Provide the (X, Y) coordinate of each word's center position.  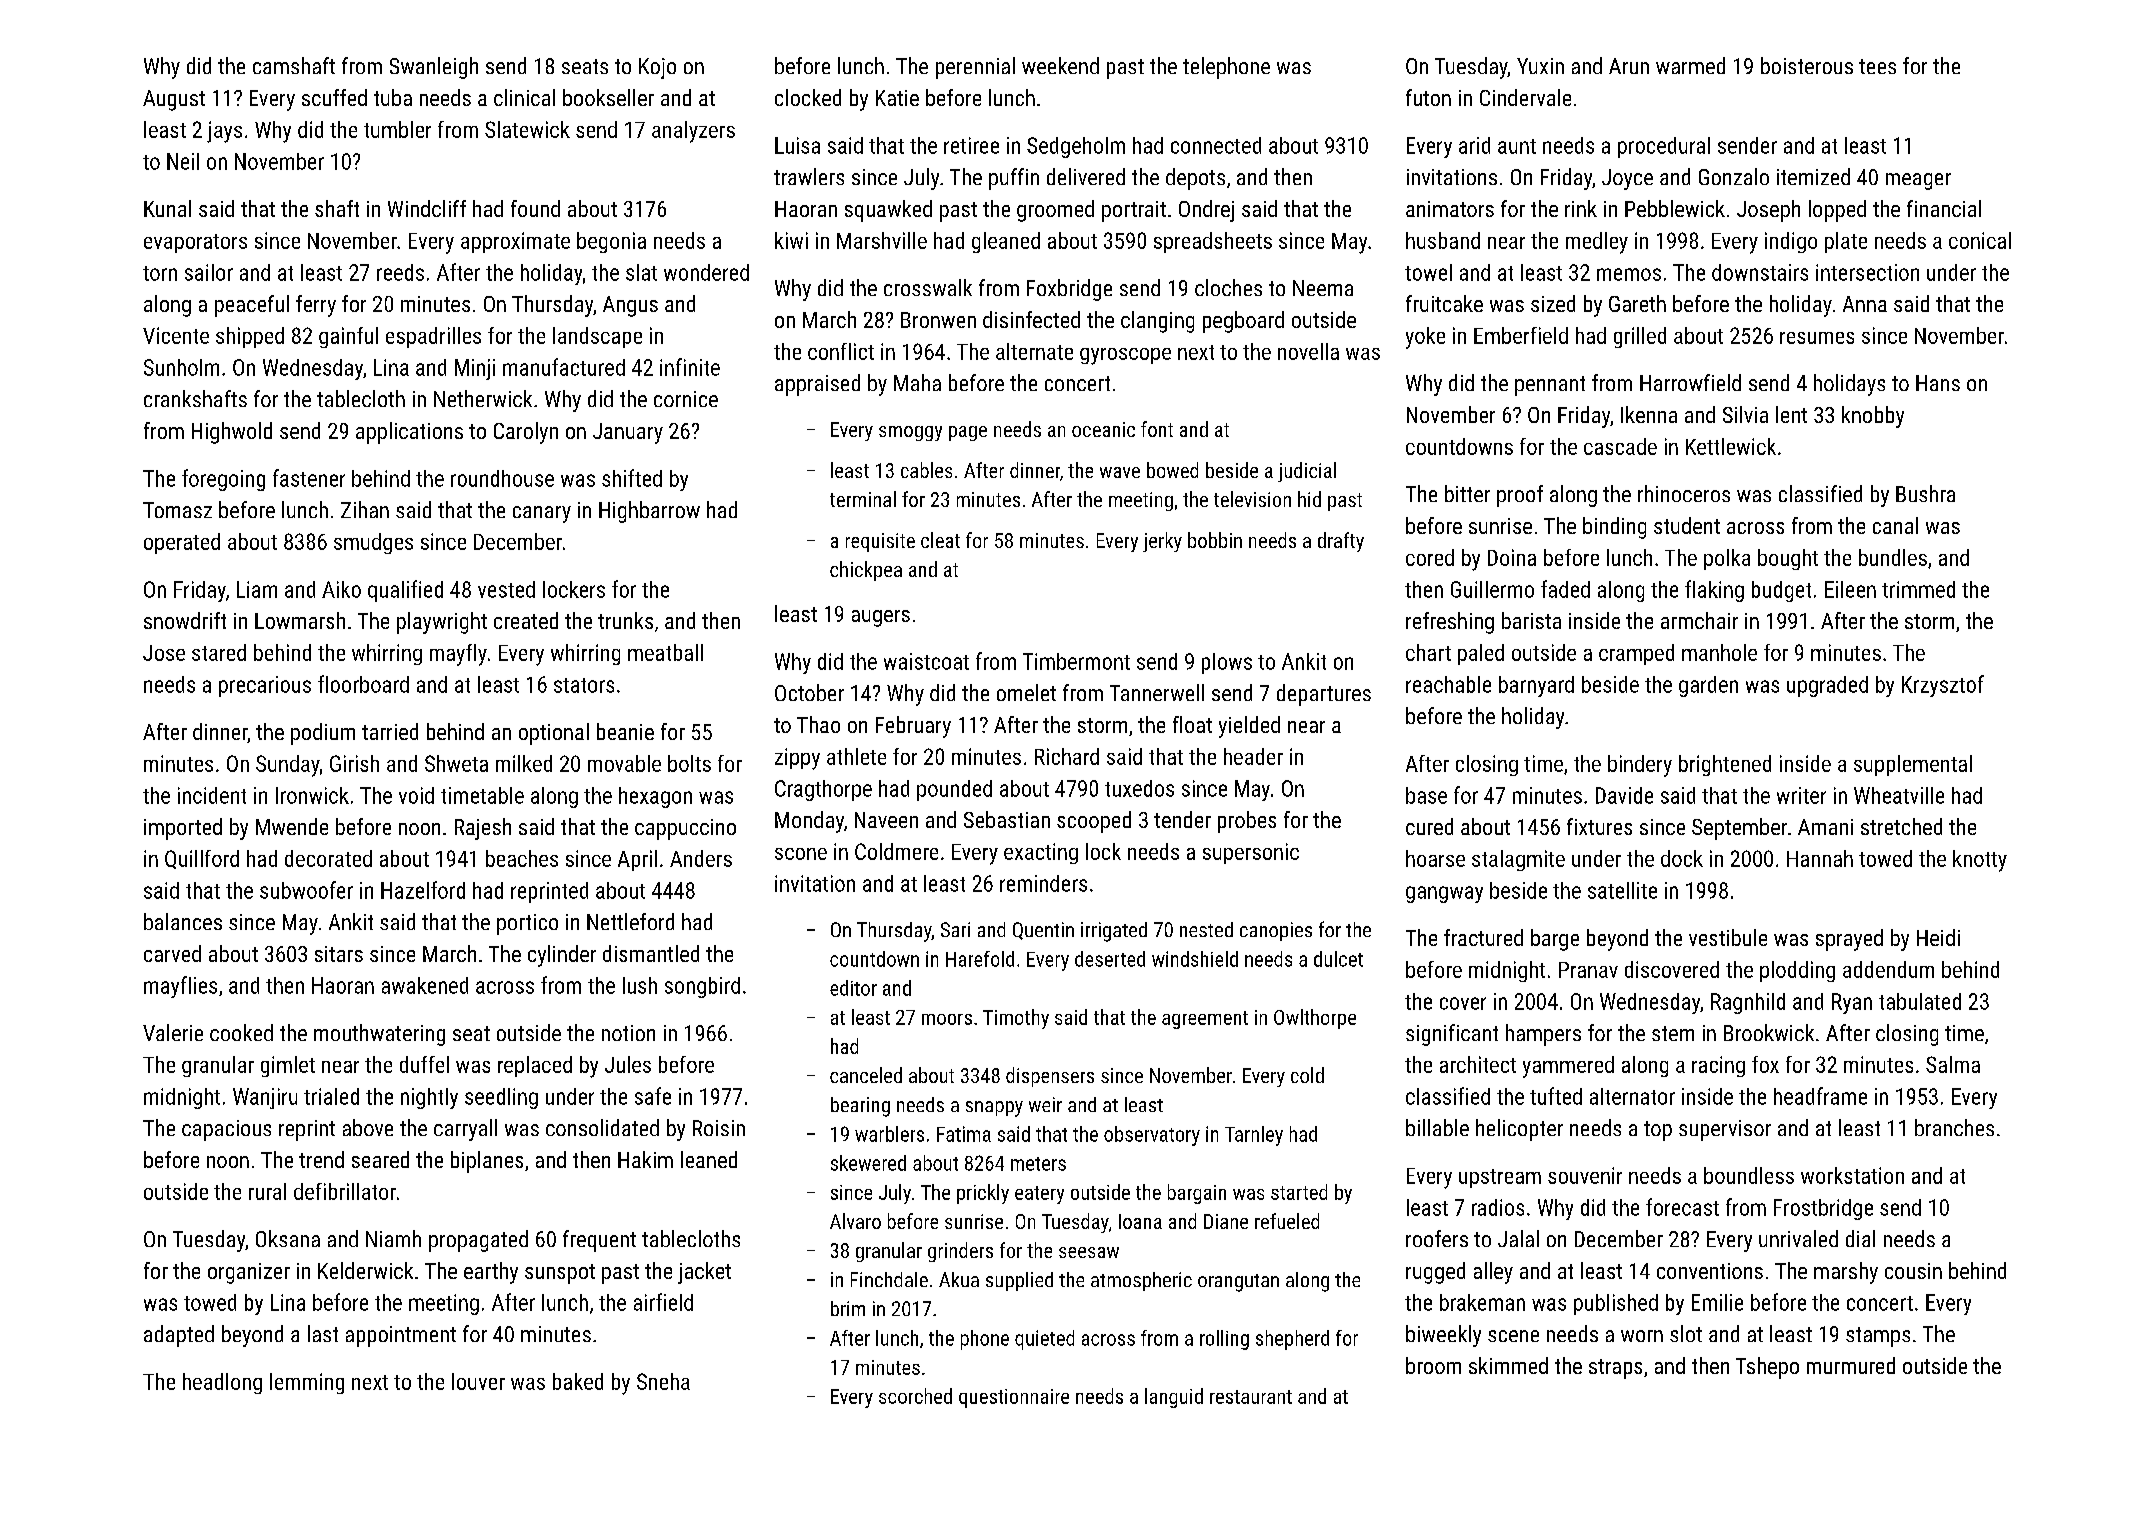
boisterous (1807, 65)
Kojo (657, 68)
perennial (975, 68)
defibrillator (345, 1191)
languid (1174, 1398)
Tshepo (1767, 1368)
